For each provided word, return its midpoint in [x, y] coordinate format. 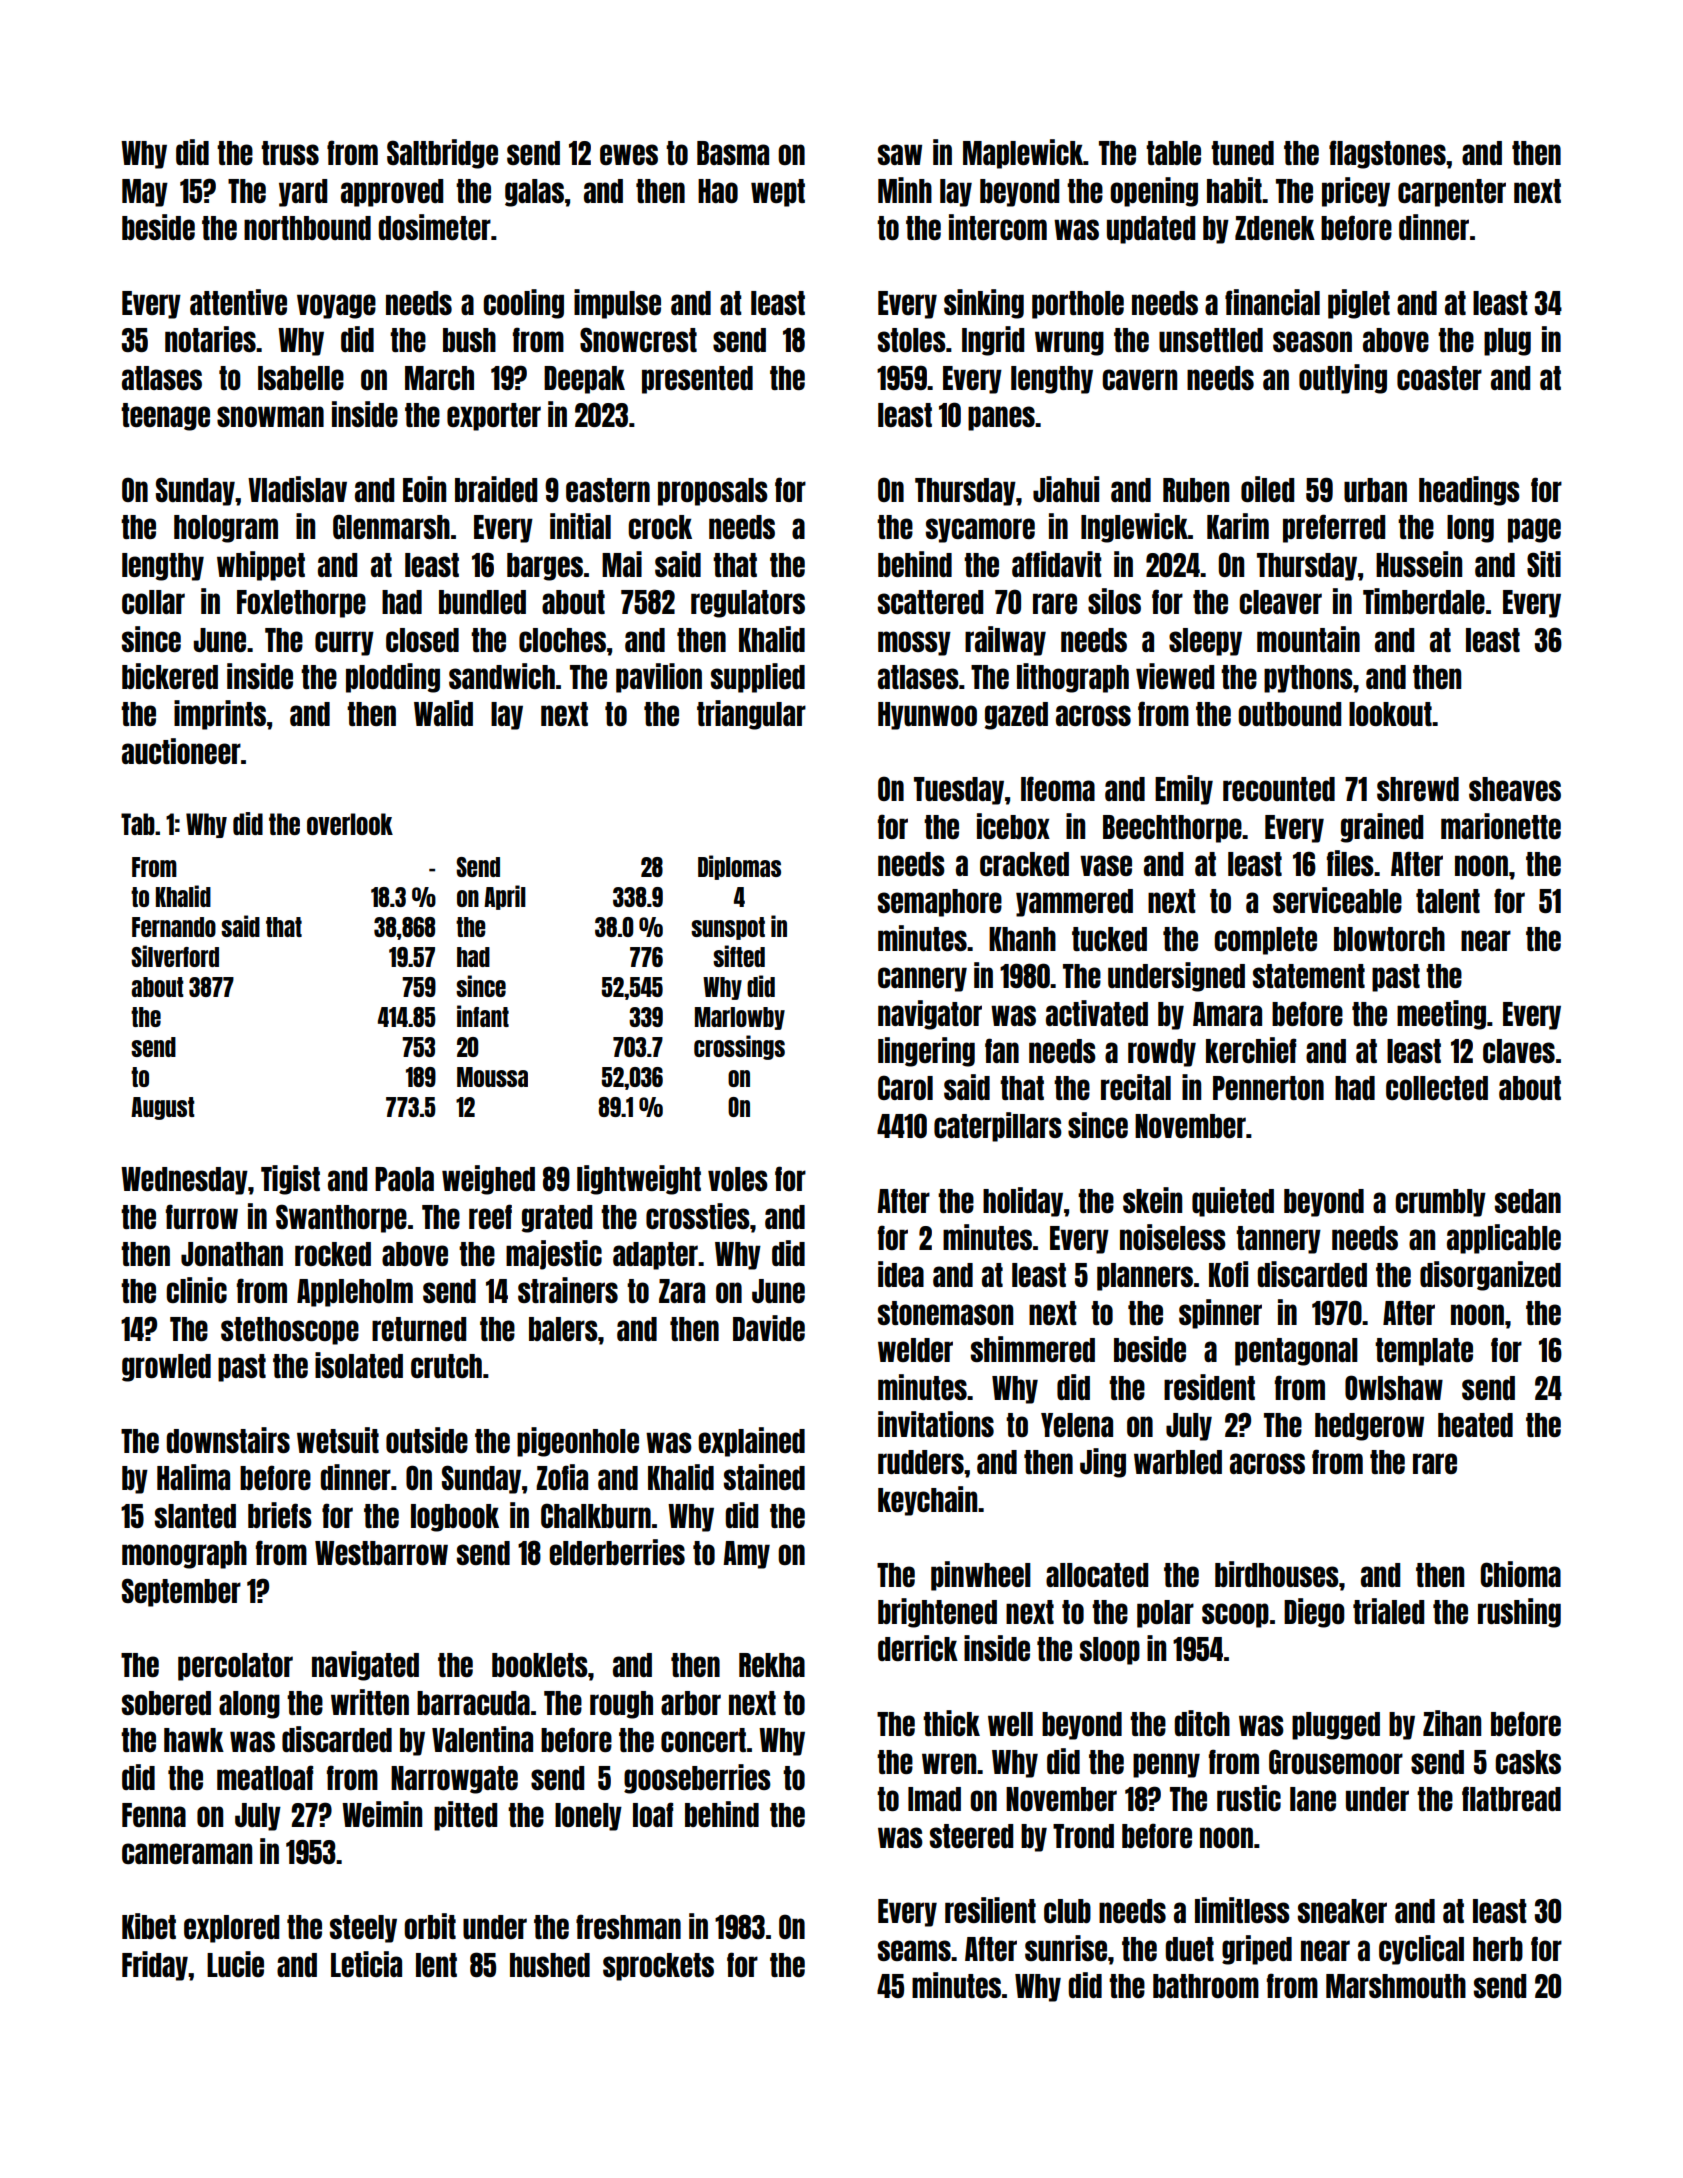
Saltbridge [442, 154]
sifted [739, 956]
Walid [443, 713]
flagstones [1387, 154]
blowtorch [1389, 939]
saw [900, 154]
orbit [430, 1926]
